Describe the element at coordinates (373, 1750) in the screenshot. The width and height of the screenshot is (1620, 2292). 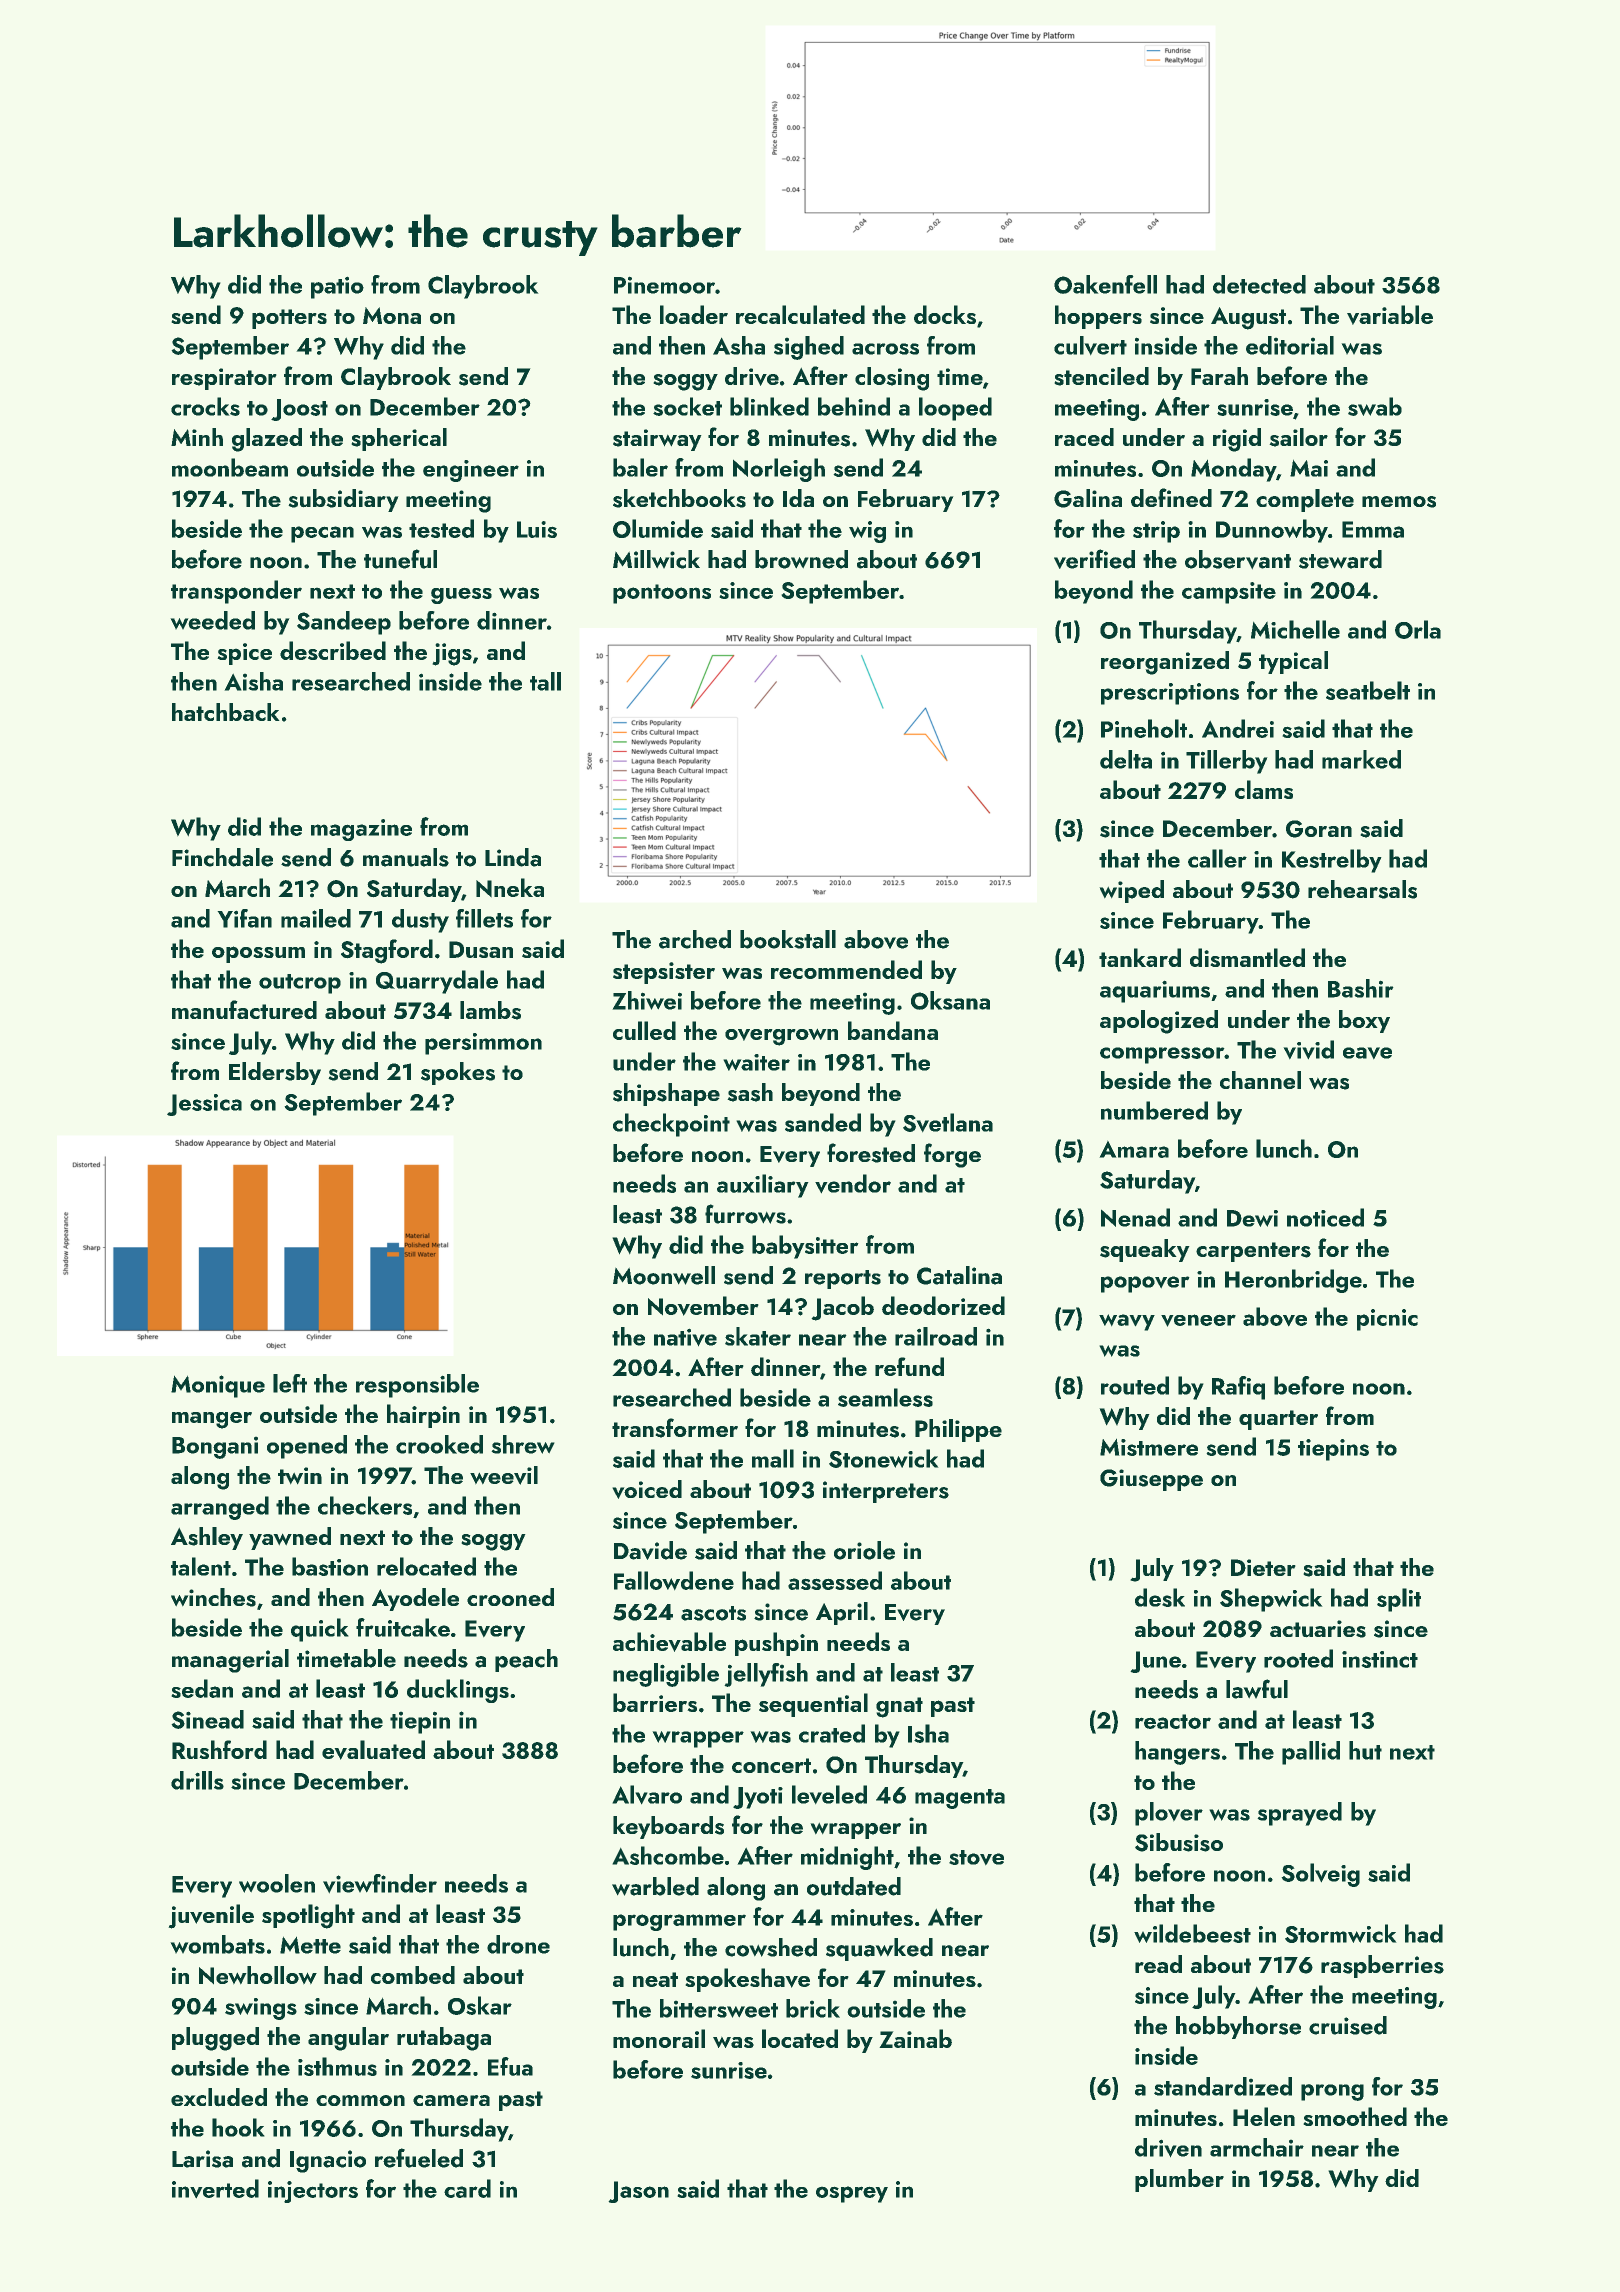
I see `evaluated` at that location.
